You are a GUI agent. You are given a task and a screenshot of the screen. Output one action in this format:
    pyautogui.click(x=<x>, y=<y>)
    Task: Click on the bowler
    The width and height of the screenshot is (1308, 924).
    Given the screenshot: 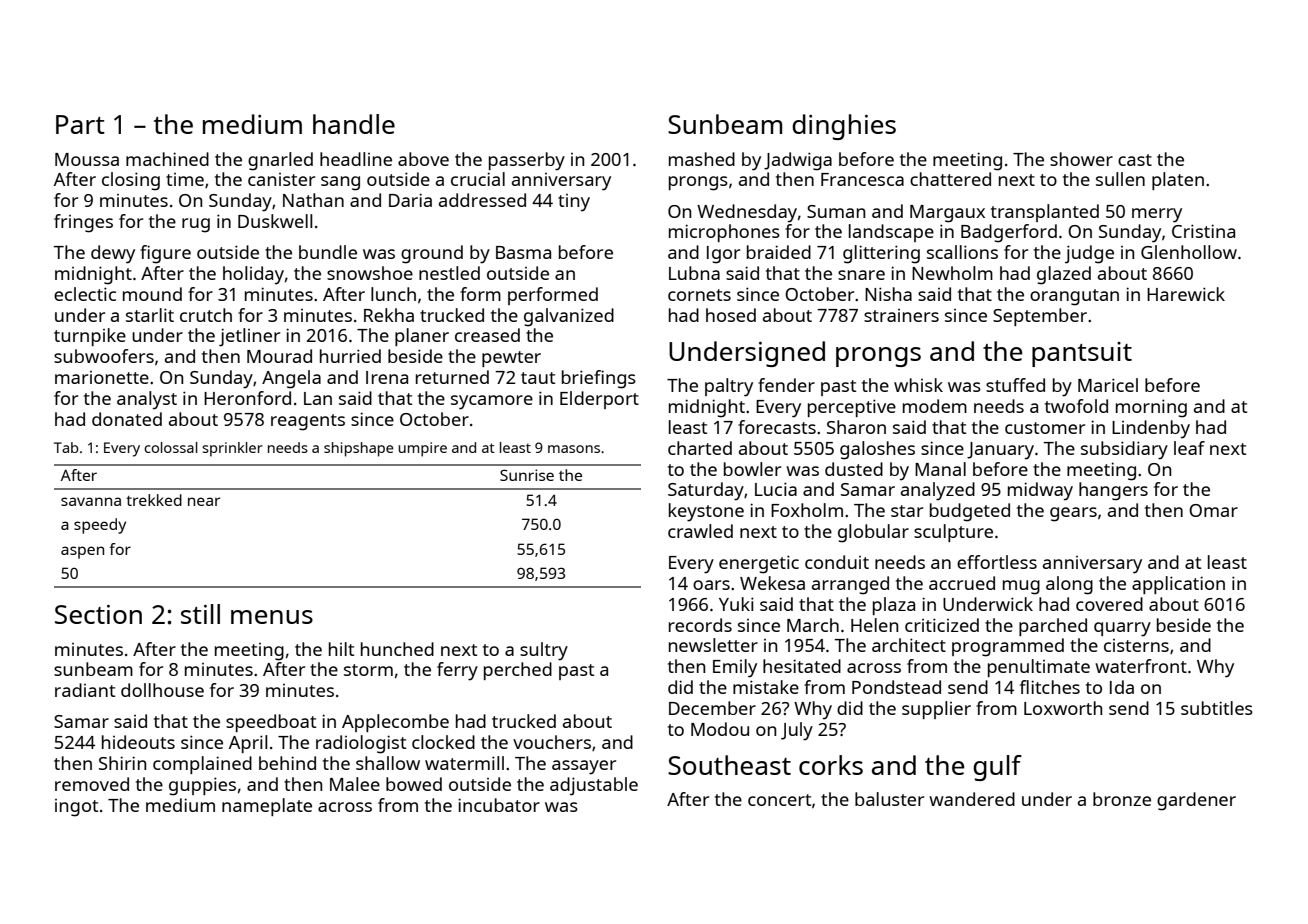 What is the action you would take?
    pyautogui.click(x=752, y=469)
